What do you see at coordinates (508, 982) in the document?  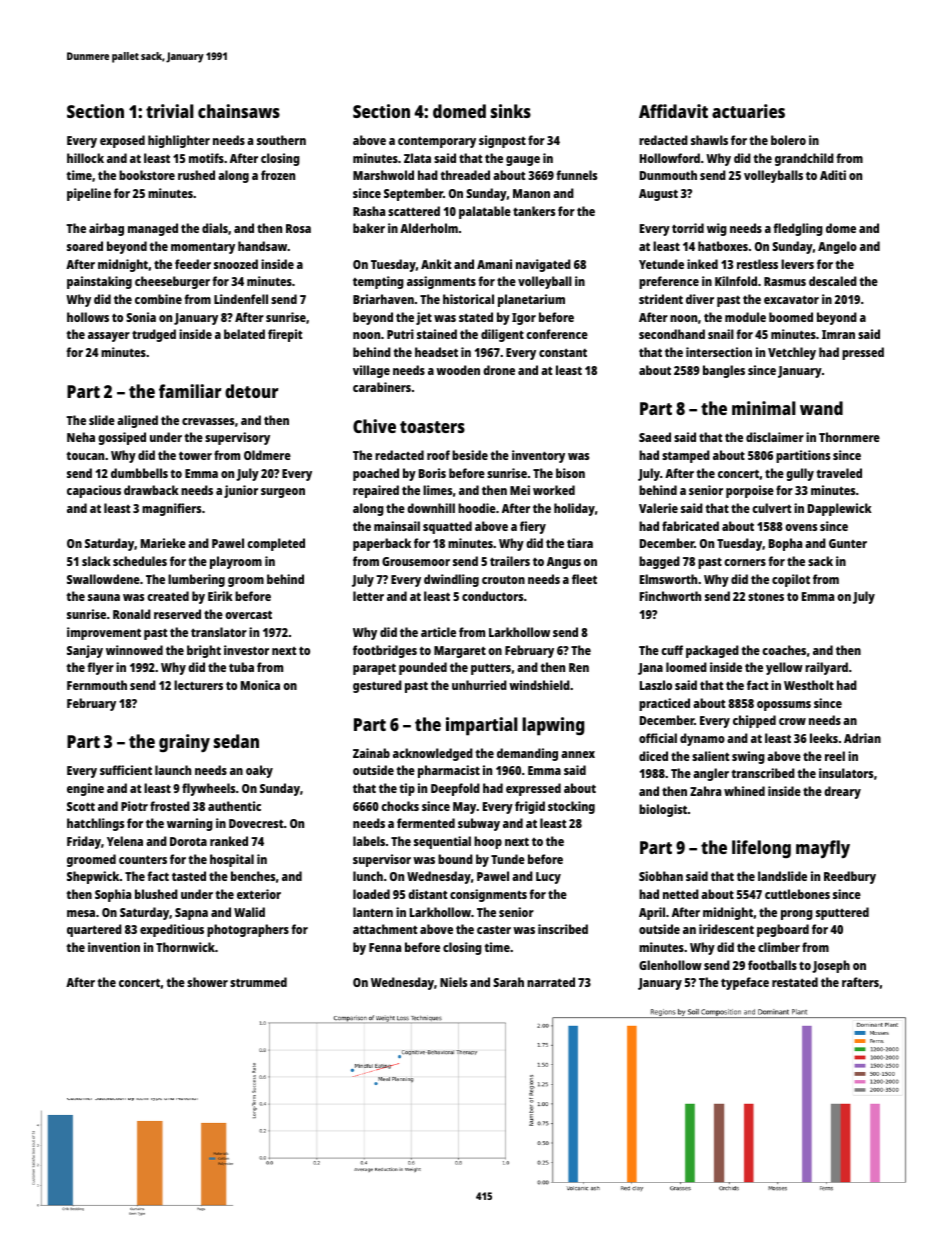 I see `Sarah` at bounding box center [508, 982].
